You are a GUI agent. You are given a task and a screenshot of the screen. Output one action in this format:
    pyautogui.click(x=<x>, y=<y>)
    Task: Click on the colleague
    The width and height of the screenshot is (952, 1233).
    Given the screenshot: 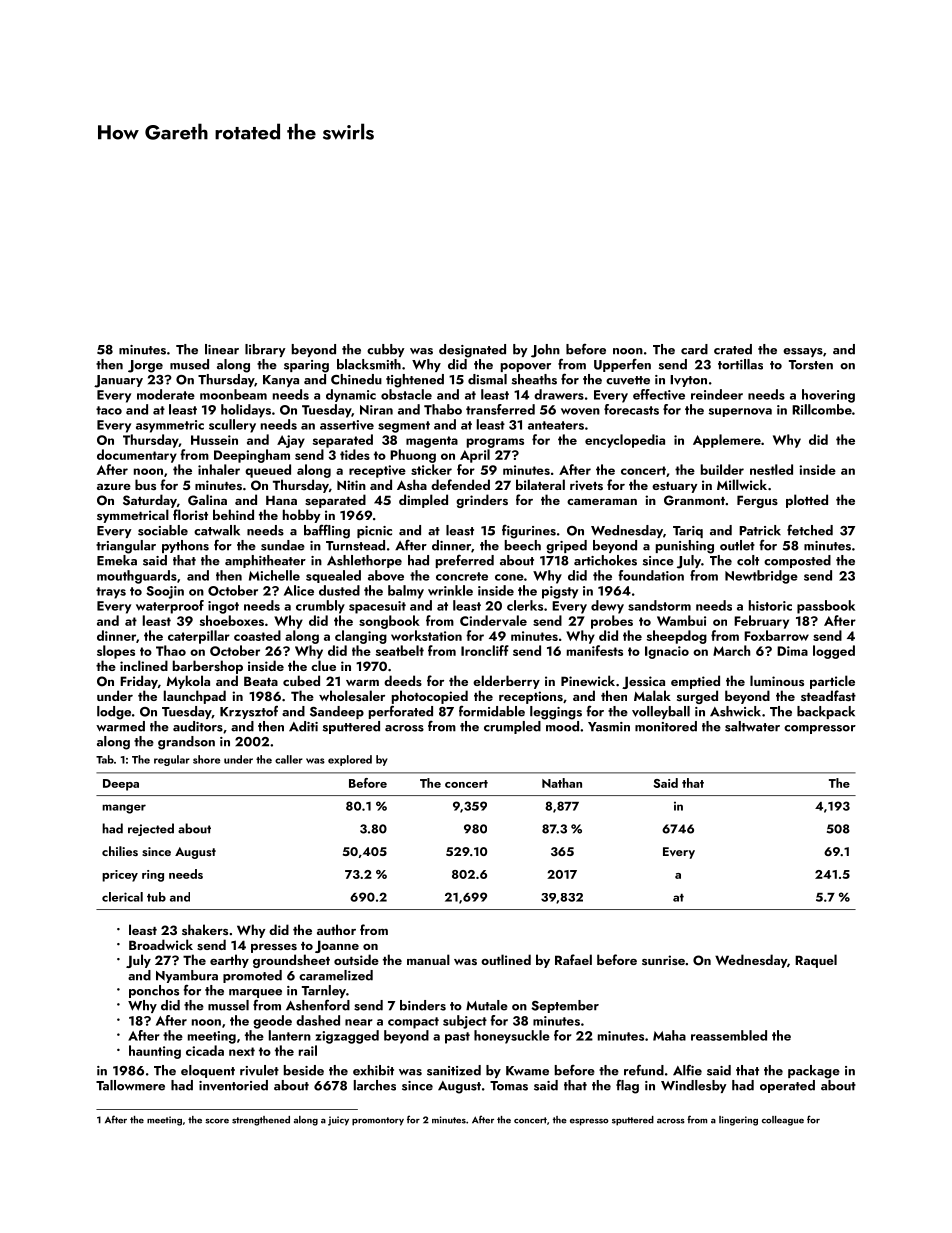 What is the action you would take?
    pyautogui.click(x=783, y=1121)
